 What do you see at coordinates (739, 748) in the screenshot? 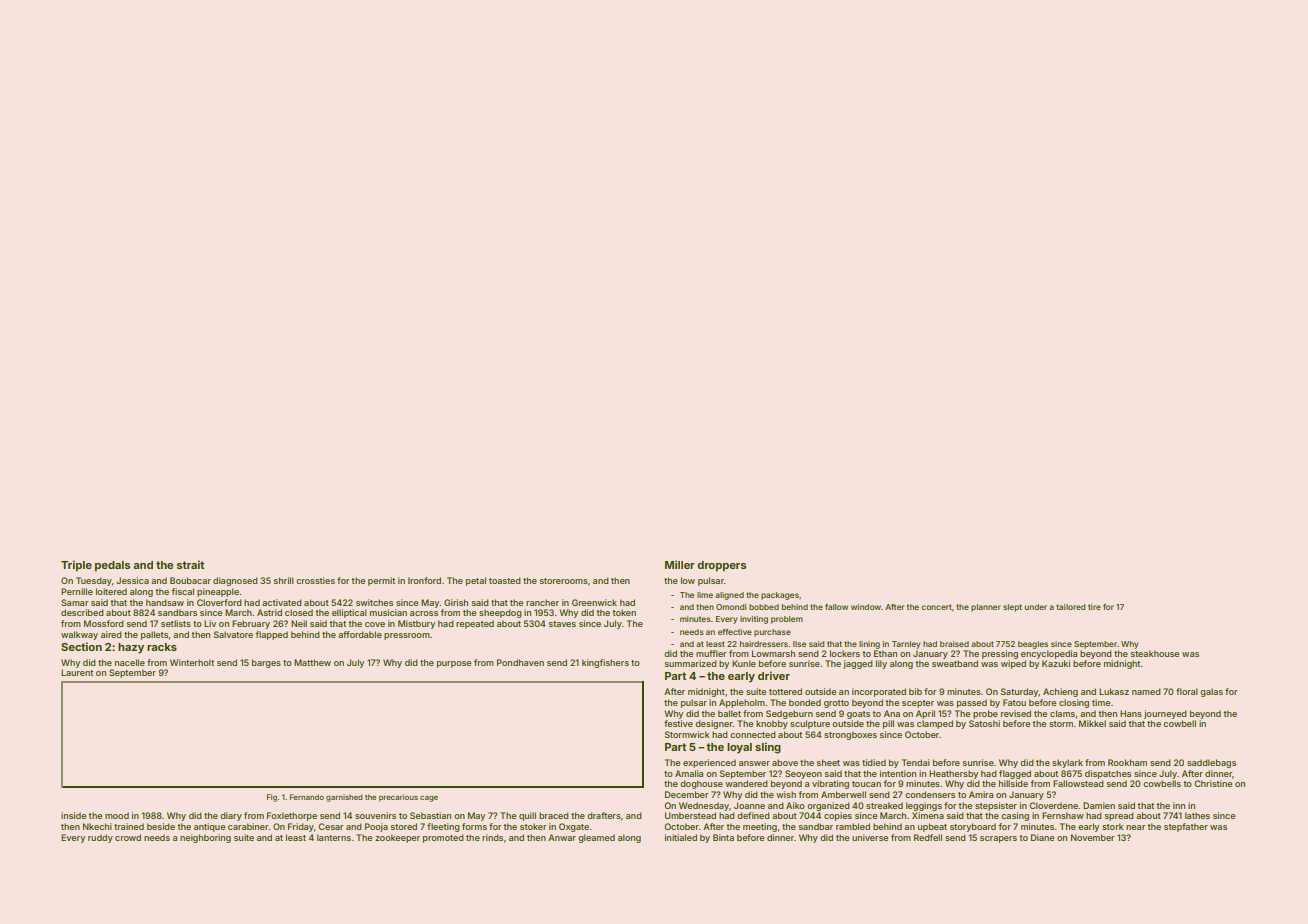
I see `loyal` at bounding box center [739, 748].
